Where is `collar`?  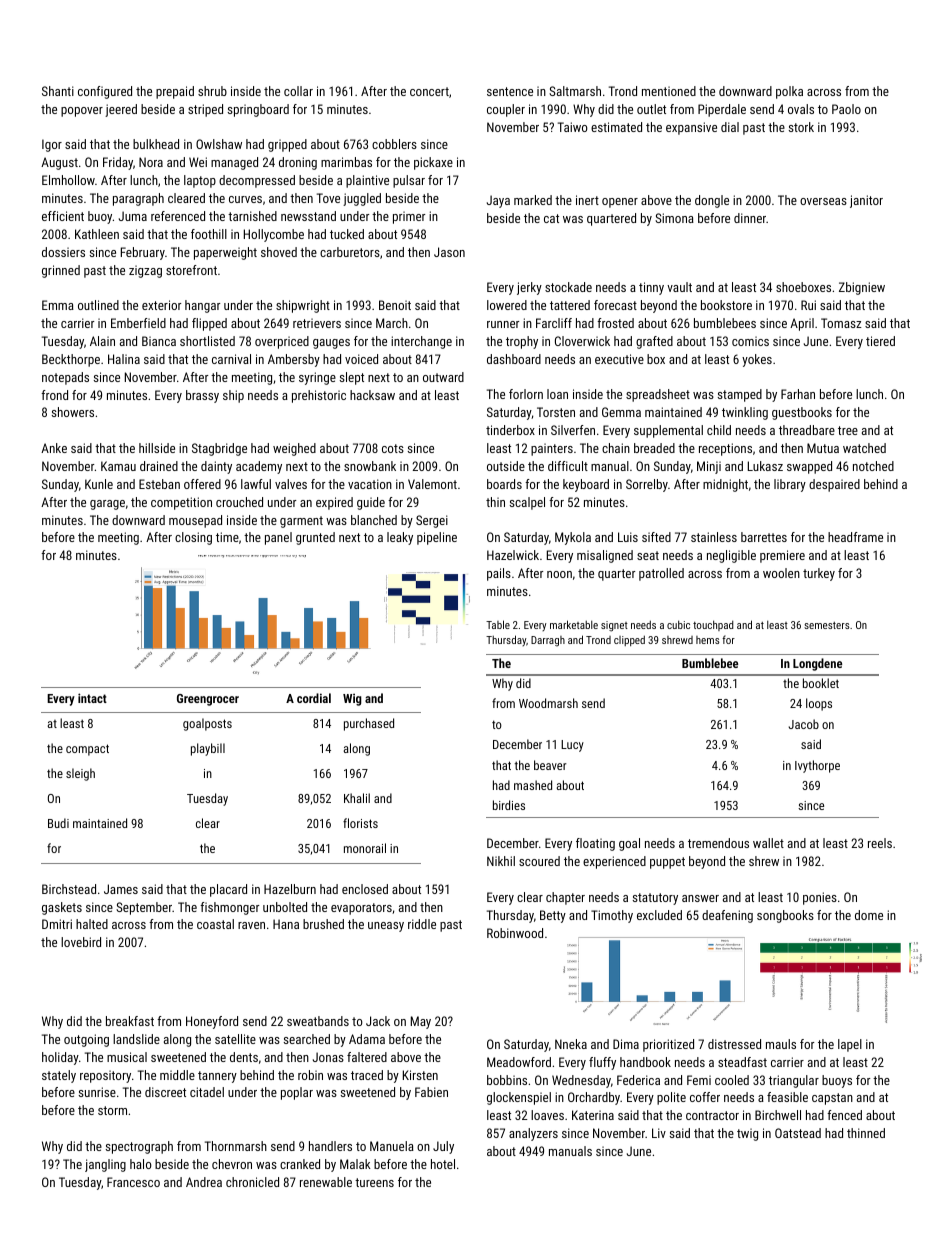
collar is located at coordinates (298, 91).
